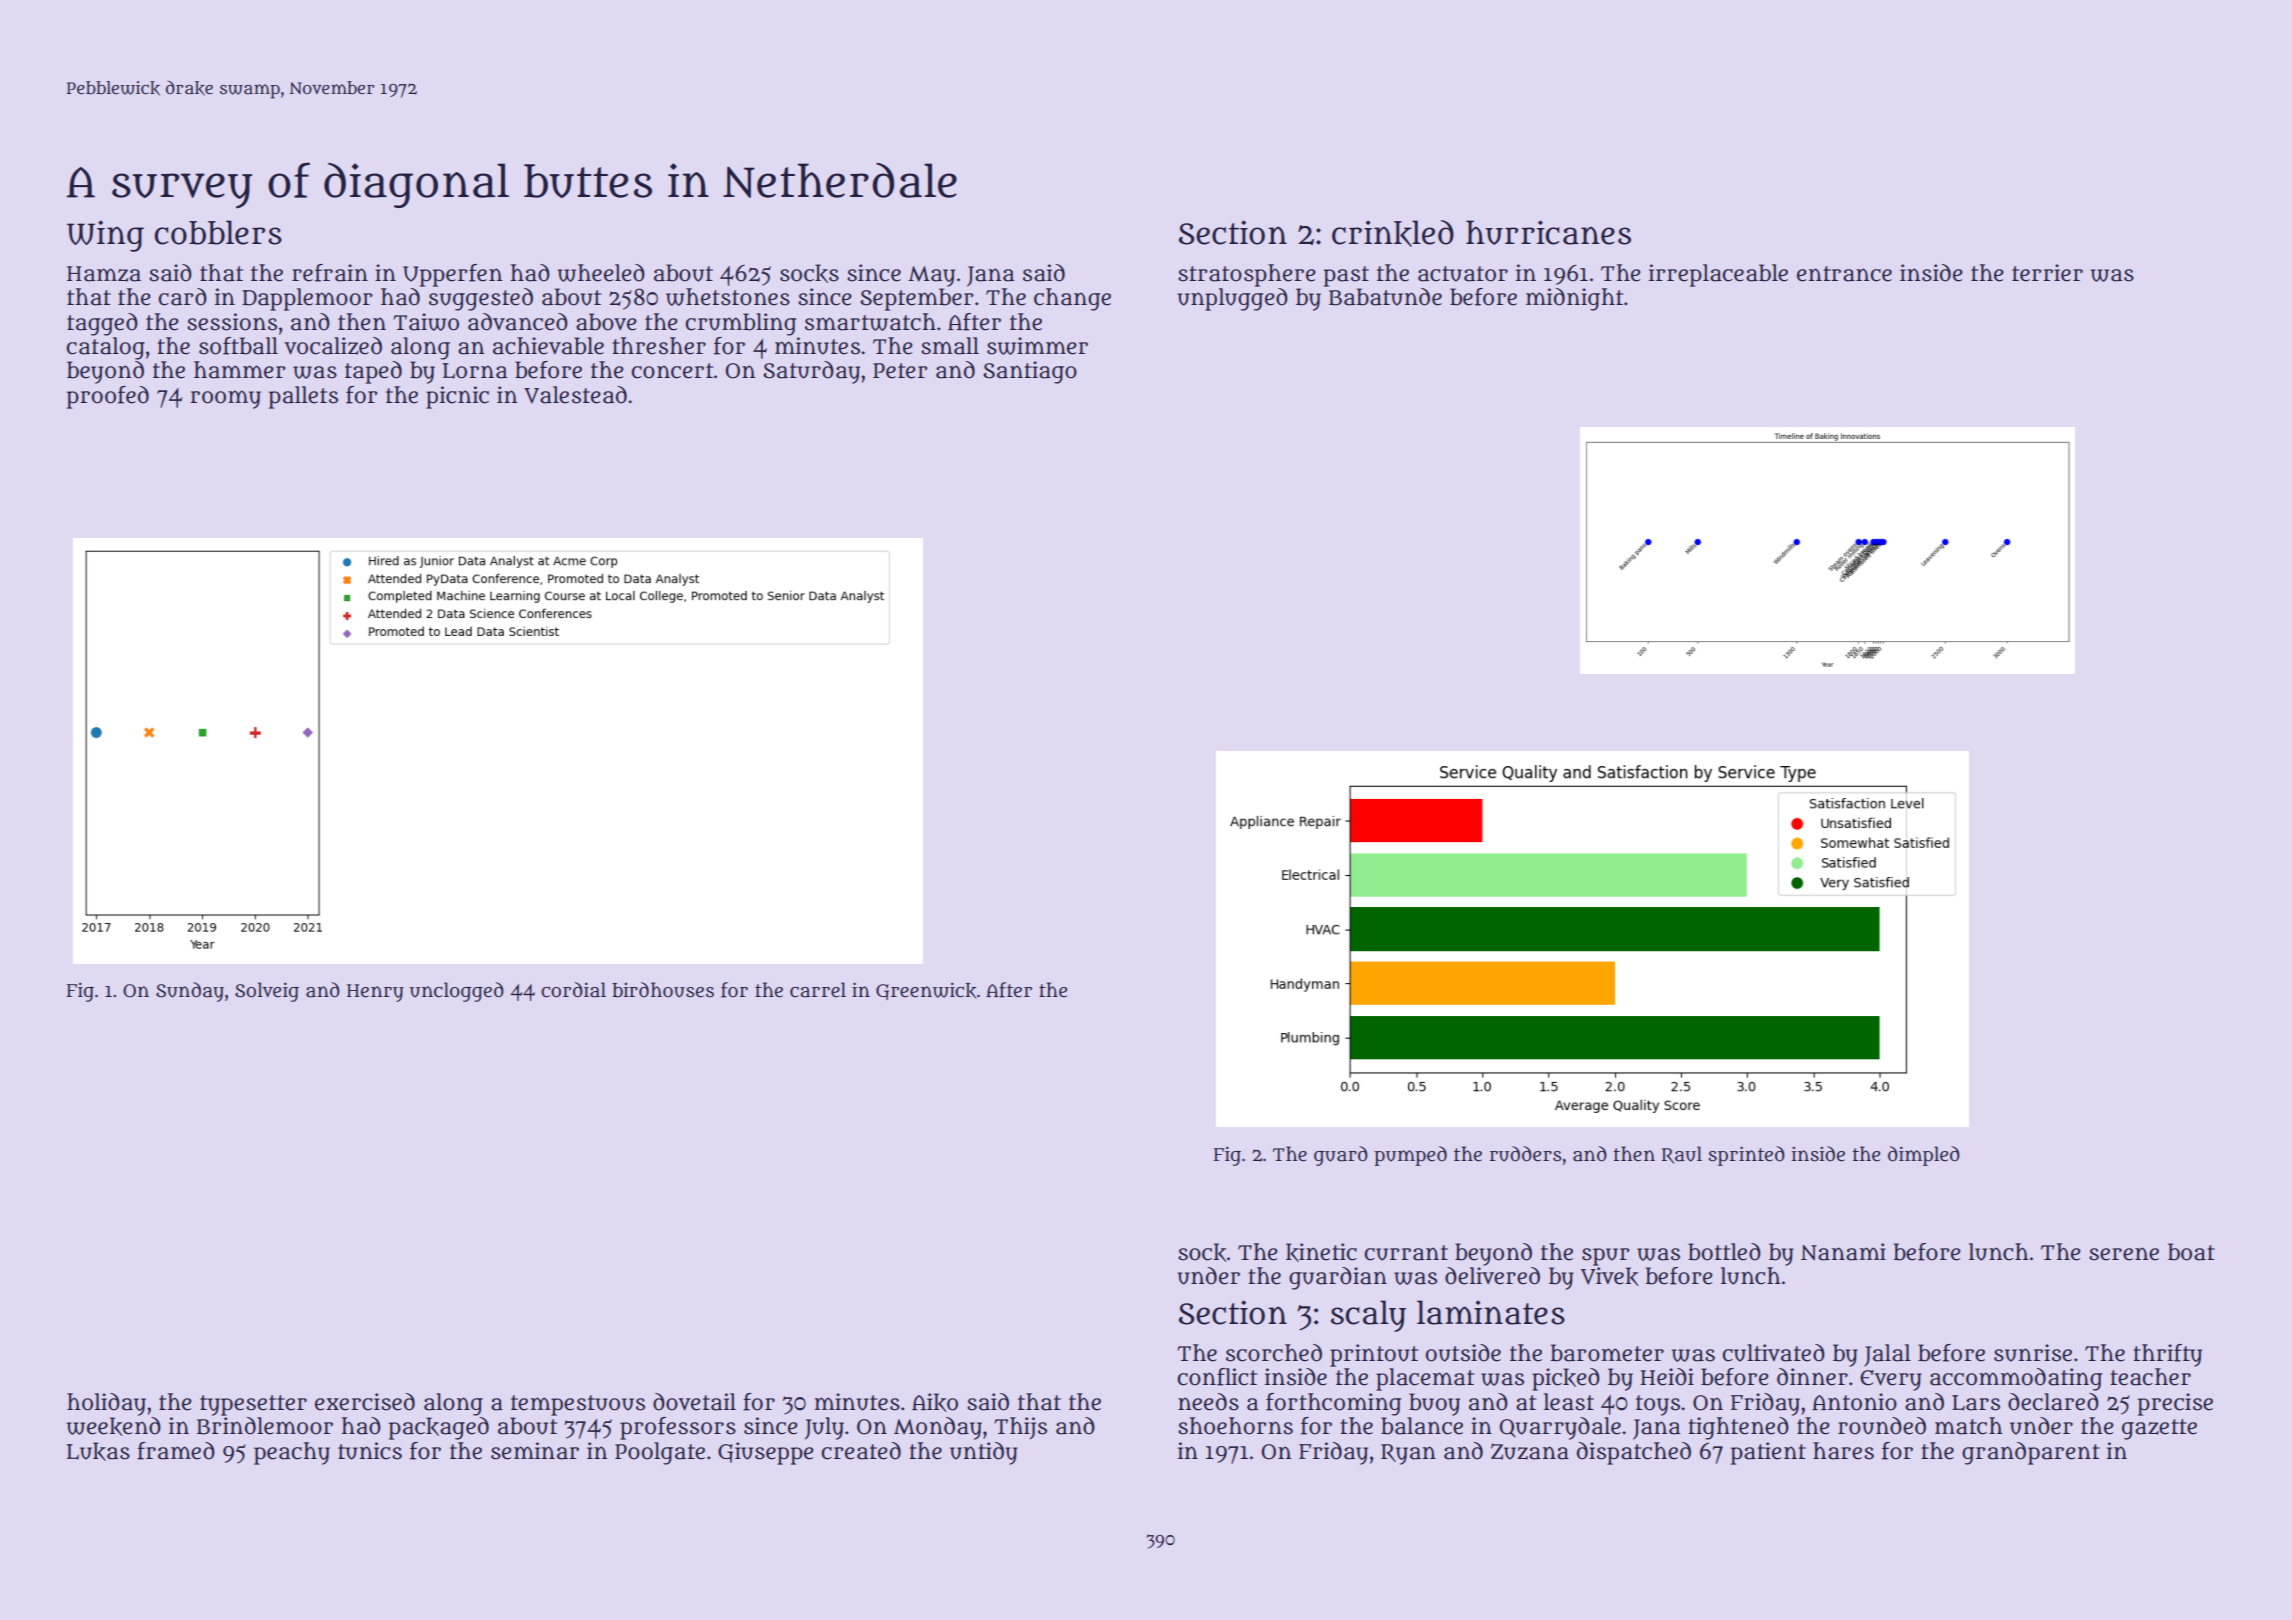  I want to click on scorched, so click(1274, 1353).
